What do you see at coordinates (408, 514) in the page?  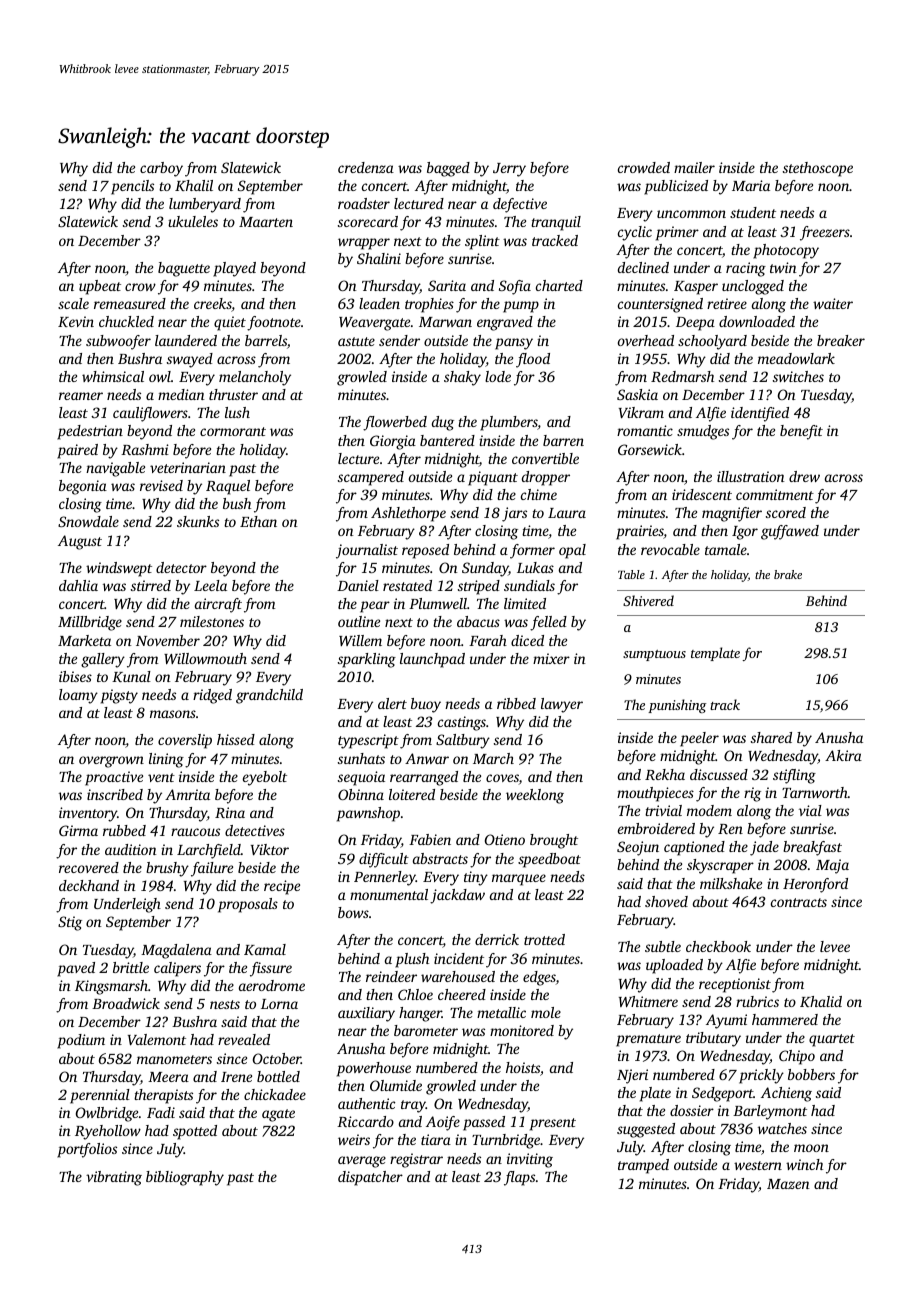 I see `Ashlethorpe` at bounding box center [408, 514].
